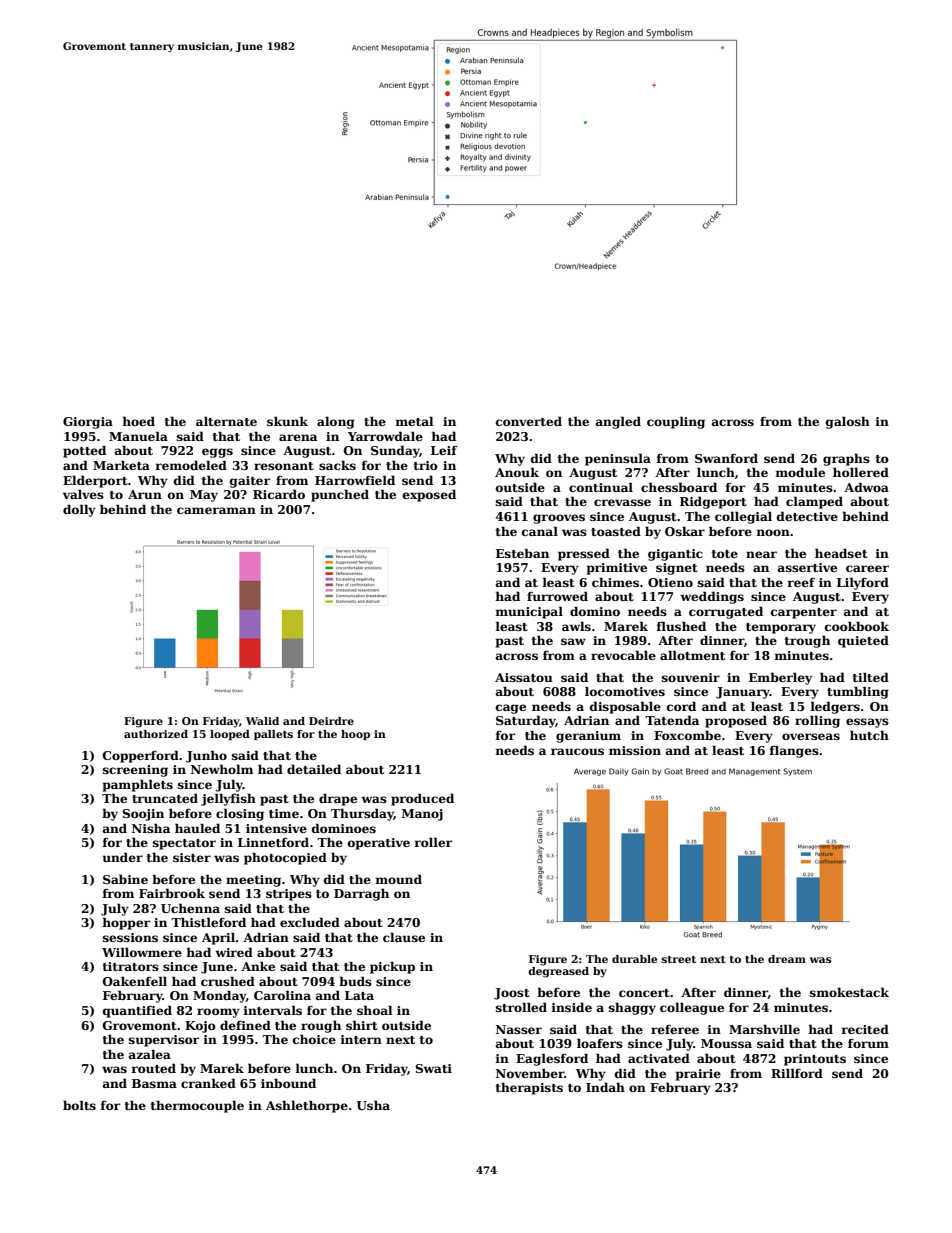 Image resolution: width=952 pixels, height=1233 pixels. I want to click on galosh, so click(848, 422).
